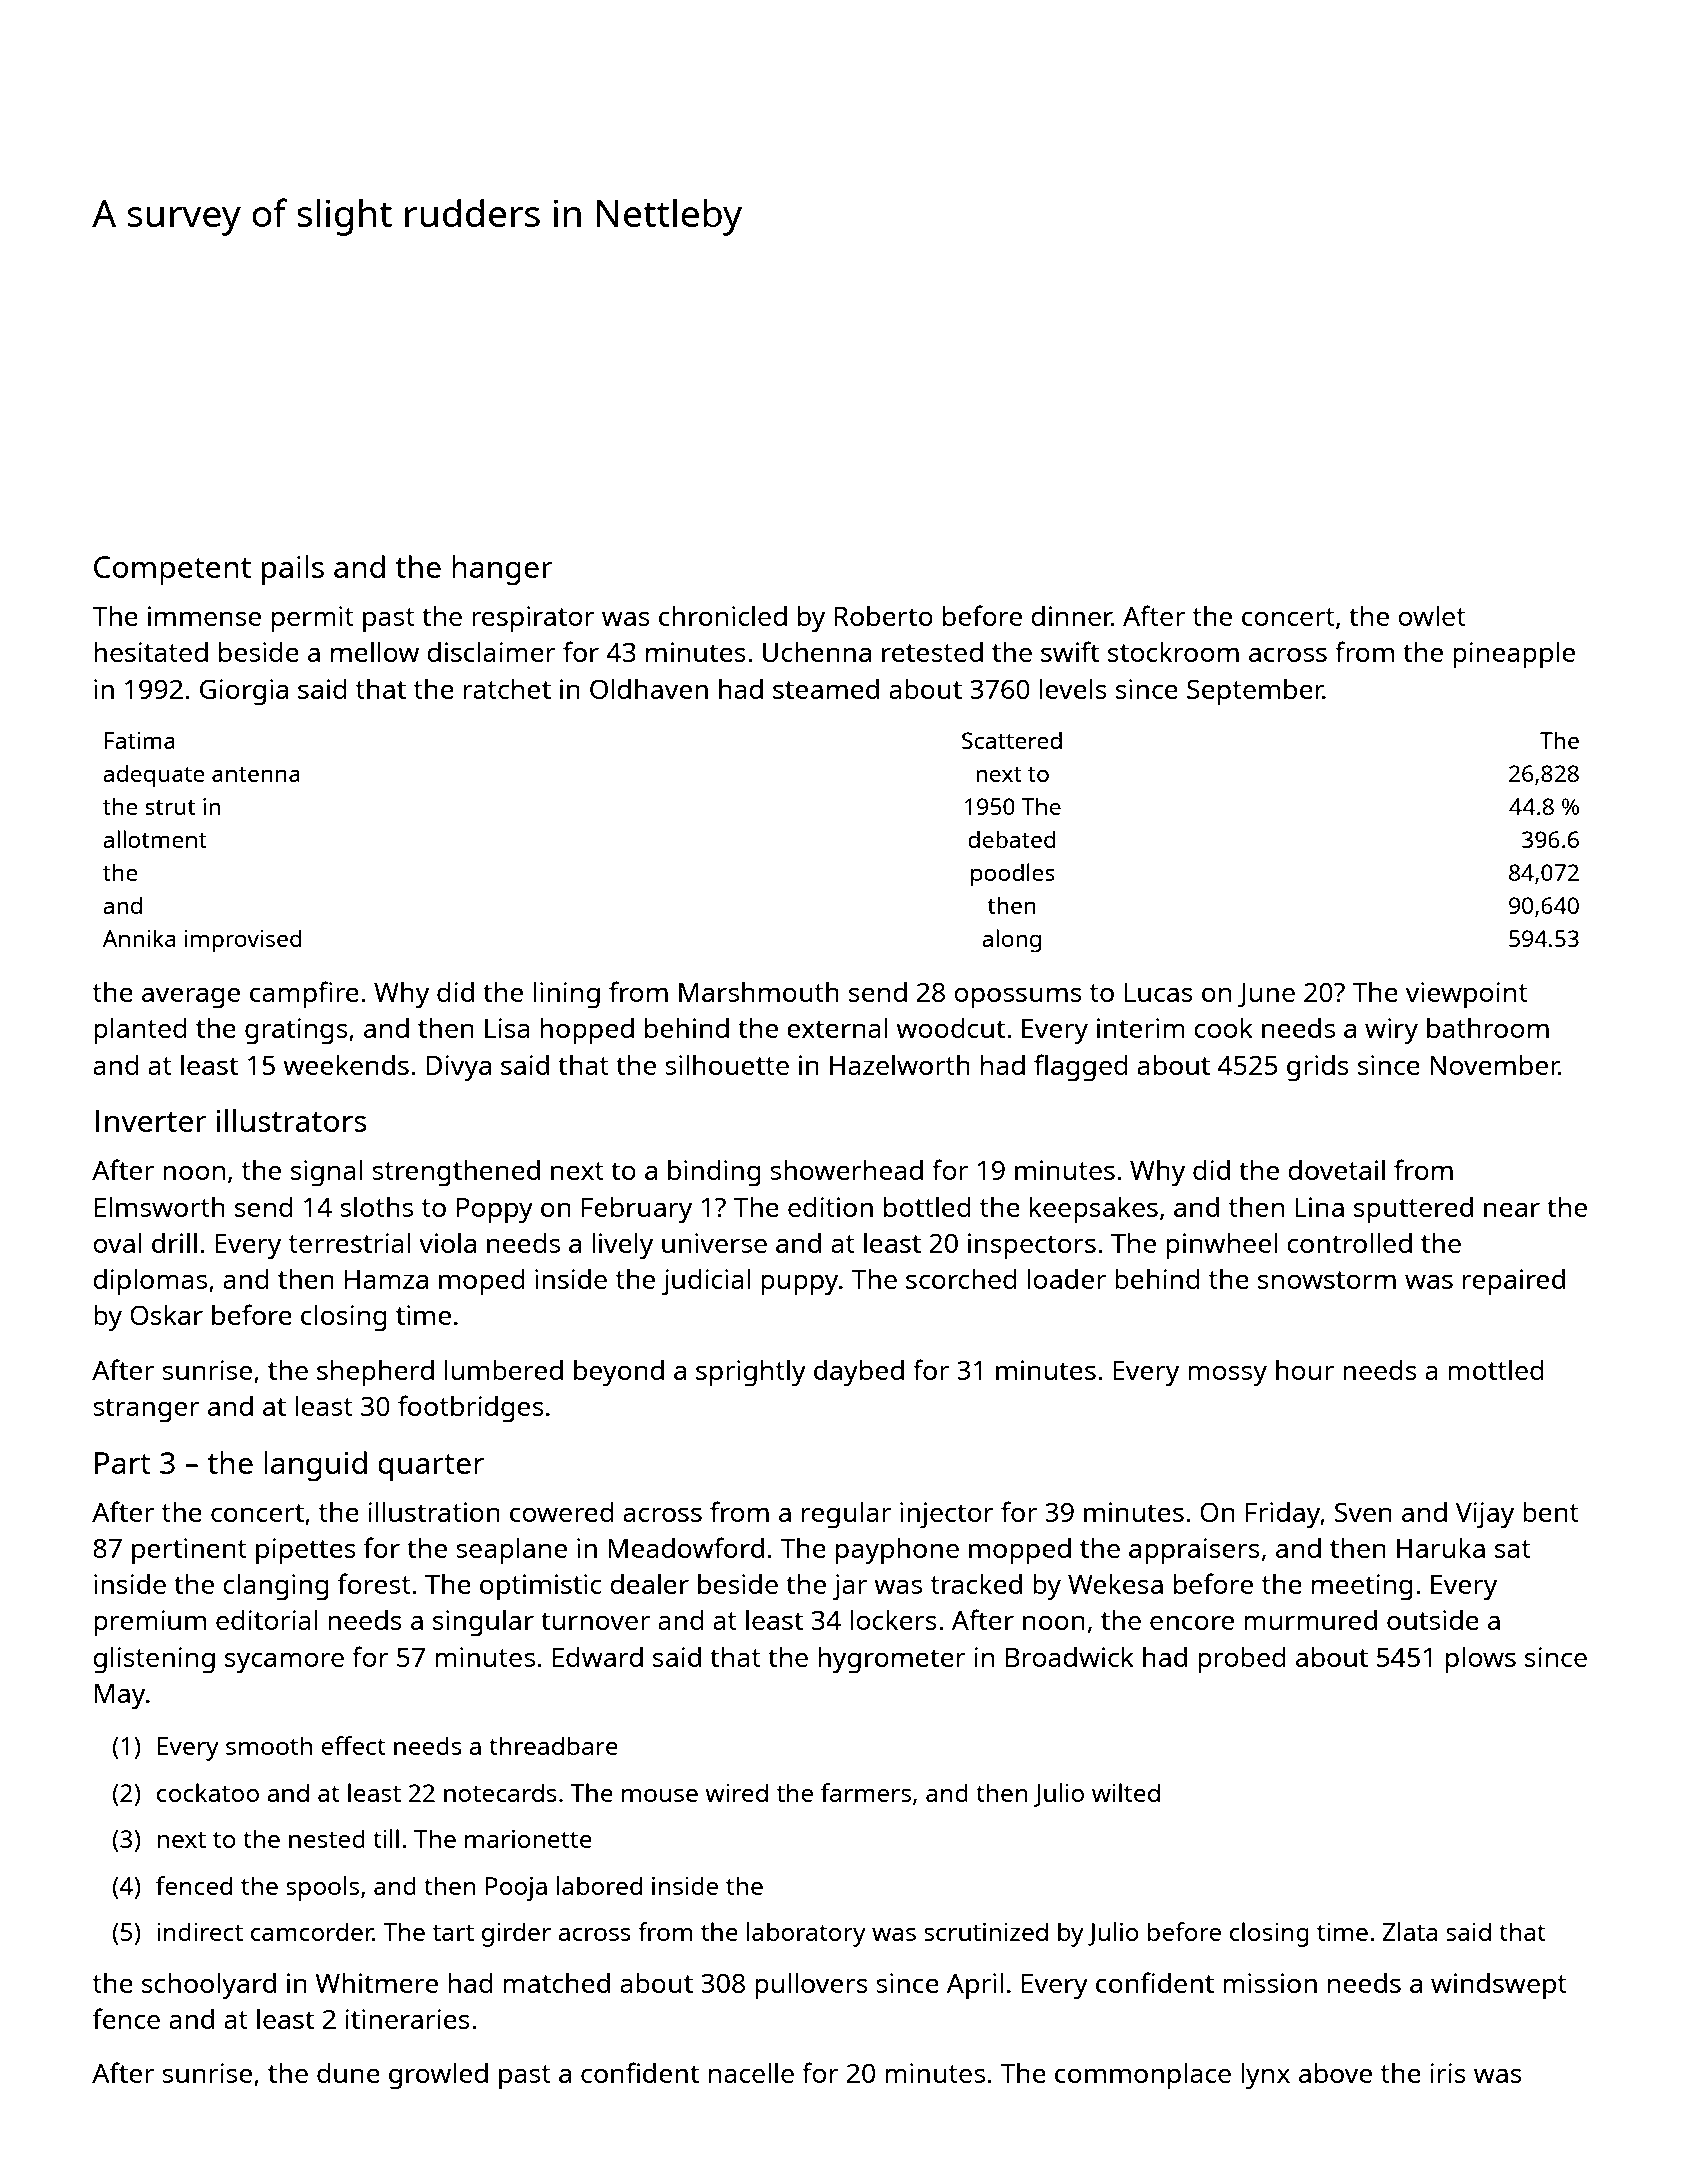 The width and height of the screenshot is (1683, 2178). What do you see at coordinates (1071, 616) in the screenshot?
I see `dinner` at bounding box center [1071, 616].
